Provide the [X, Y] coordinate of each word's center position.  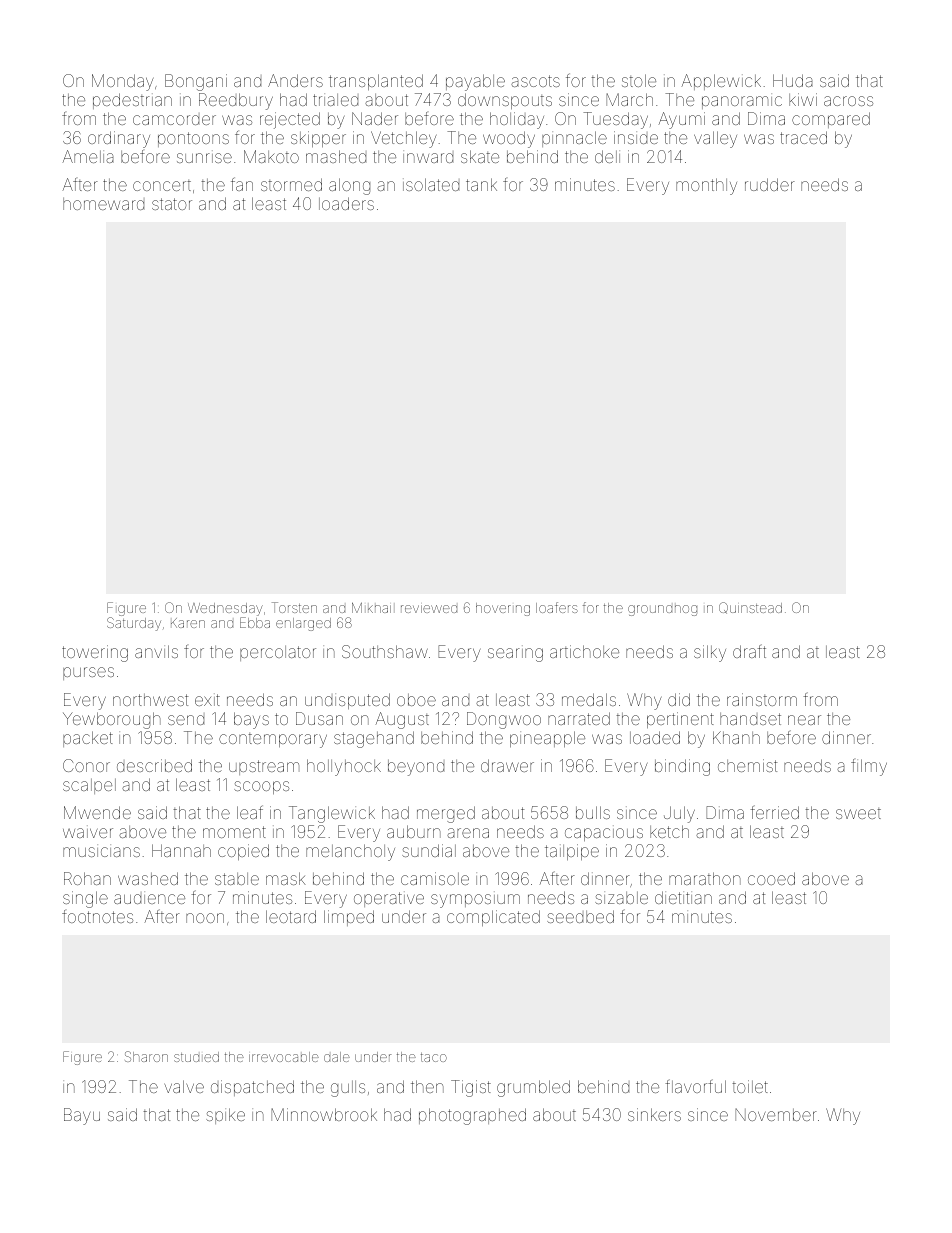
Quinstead [750, 608]
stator [172, 204]
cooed [771, 878]
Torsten [294, 607]
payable [475, 82]
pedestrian [132, 101]
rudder [770, 184]
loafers [557, 607]
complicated [493, 918]
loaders [346, 203]
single [85, 899]
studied [196, 1057]
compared [831, 120]
